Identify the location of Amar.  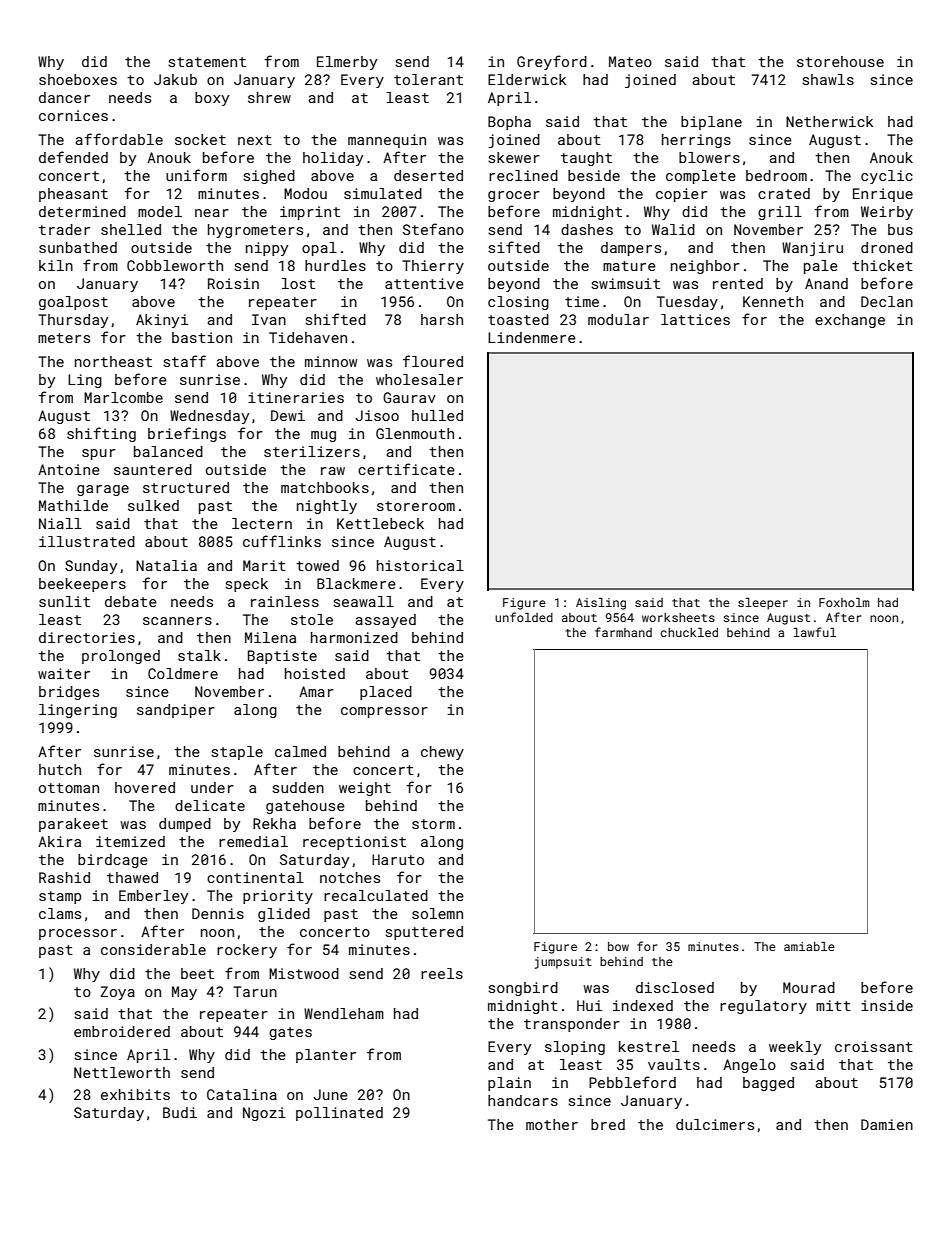
(316, 691).
